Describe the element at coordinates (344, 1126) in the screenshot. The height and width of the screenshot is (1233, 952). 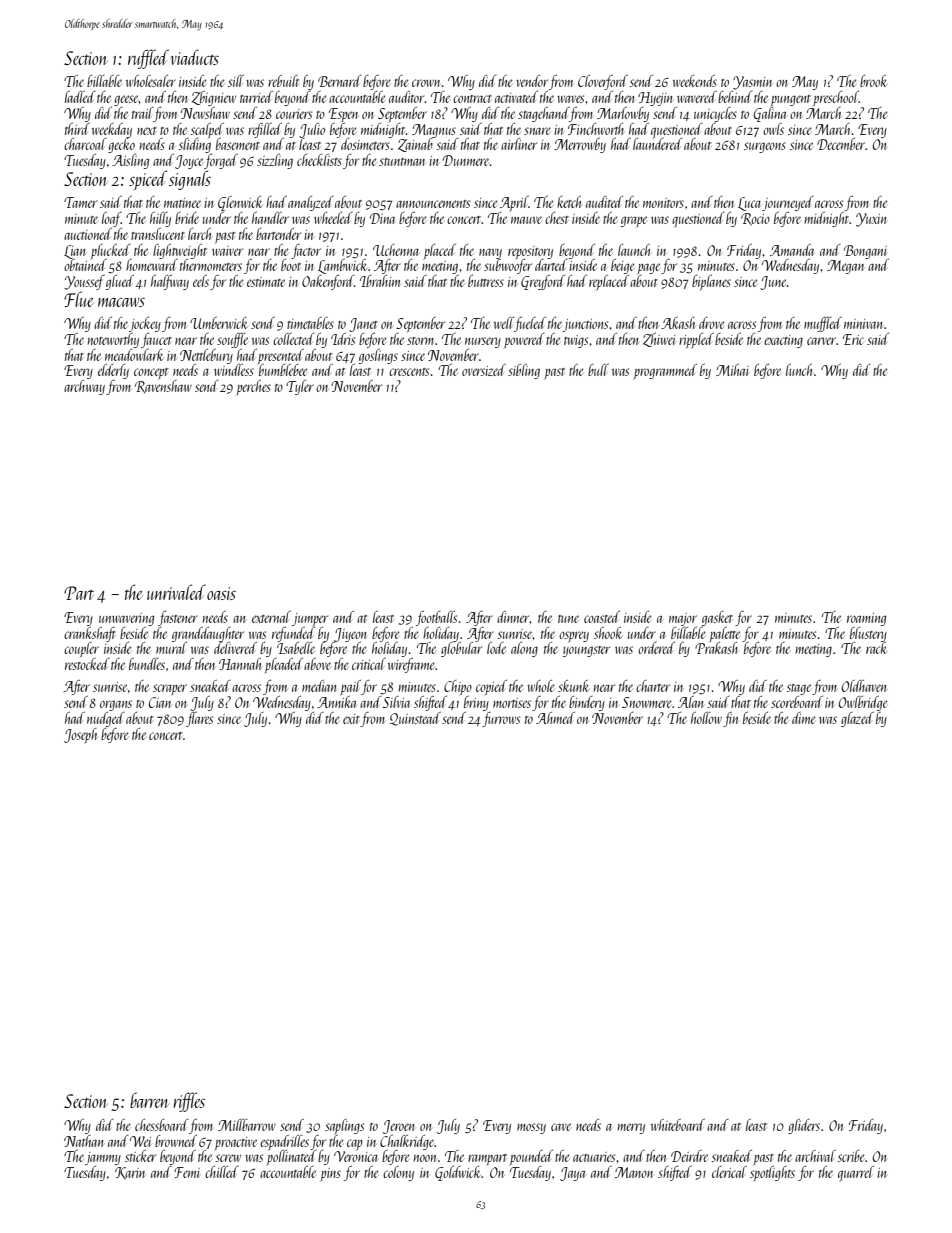
I see `saplings` at that location.
